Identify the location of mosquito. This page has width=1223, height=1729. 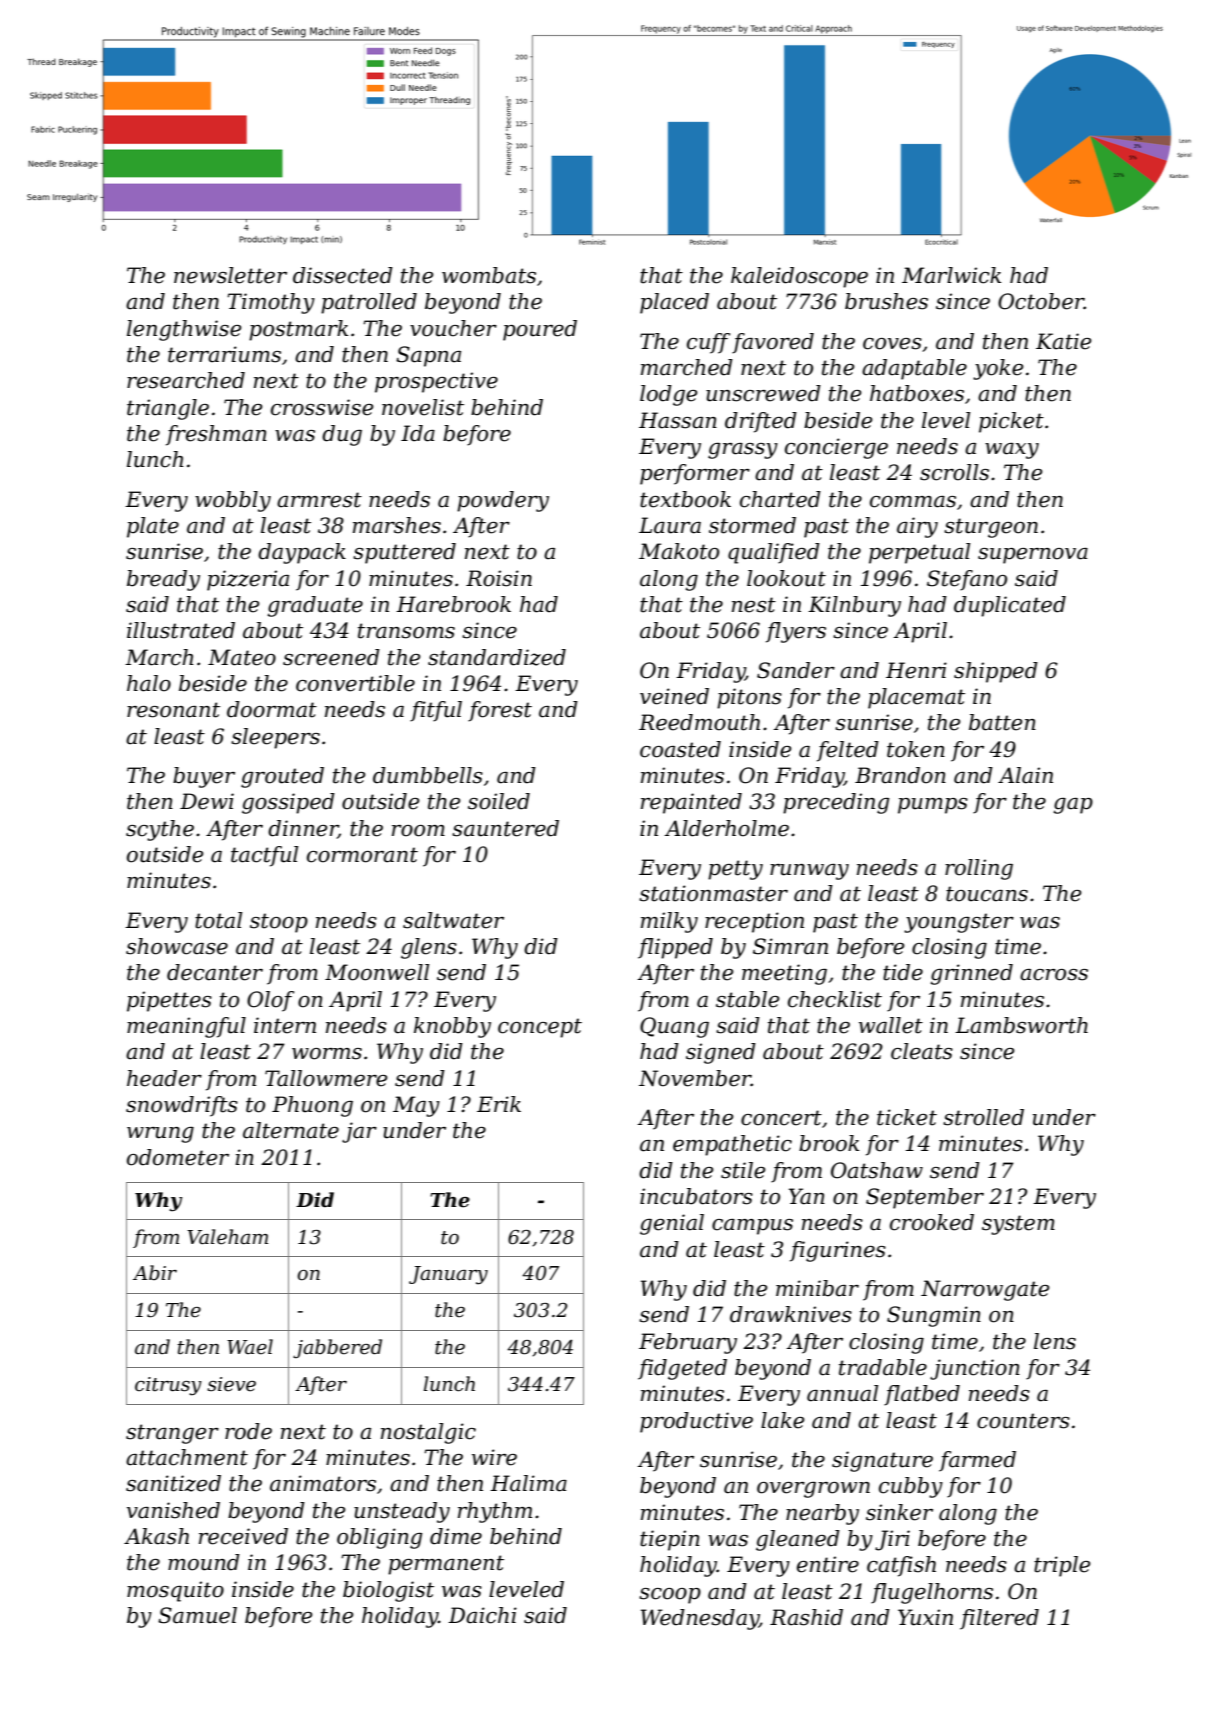
(175, 1591).
